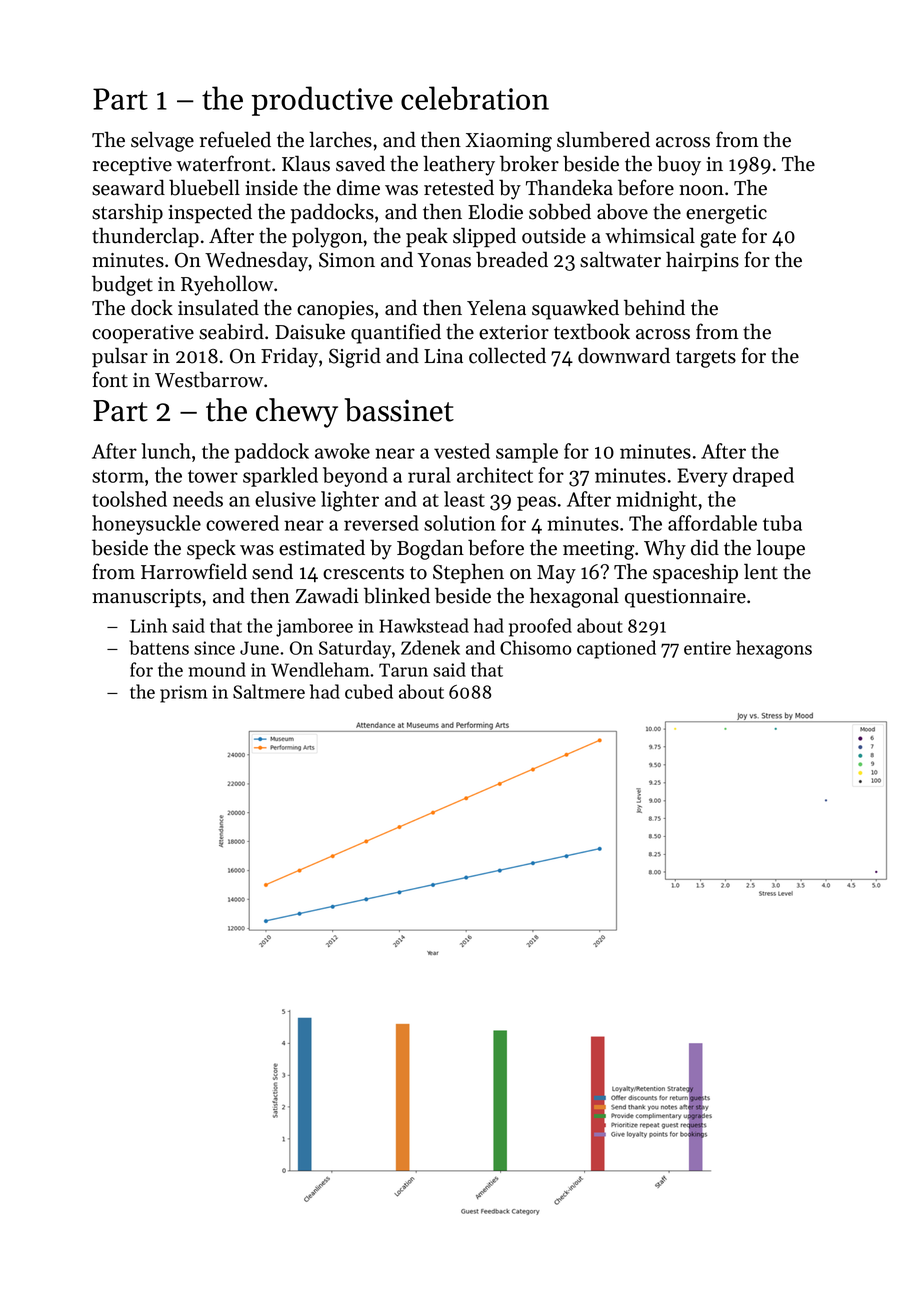 Image resolution: width=908 pixels, height=1316 pixels. I want to click on gate, so click(718, 239).
